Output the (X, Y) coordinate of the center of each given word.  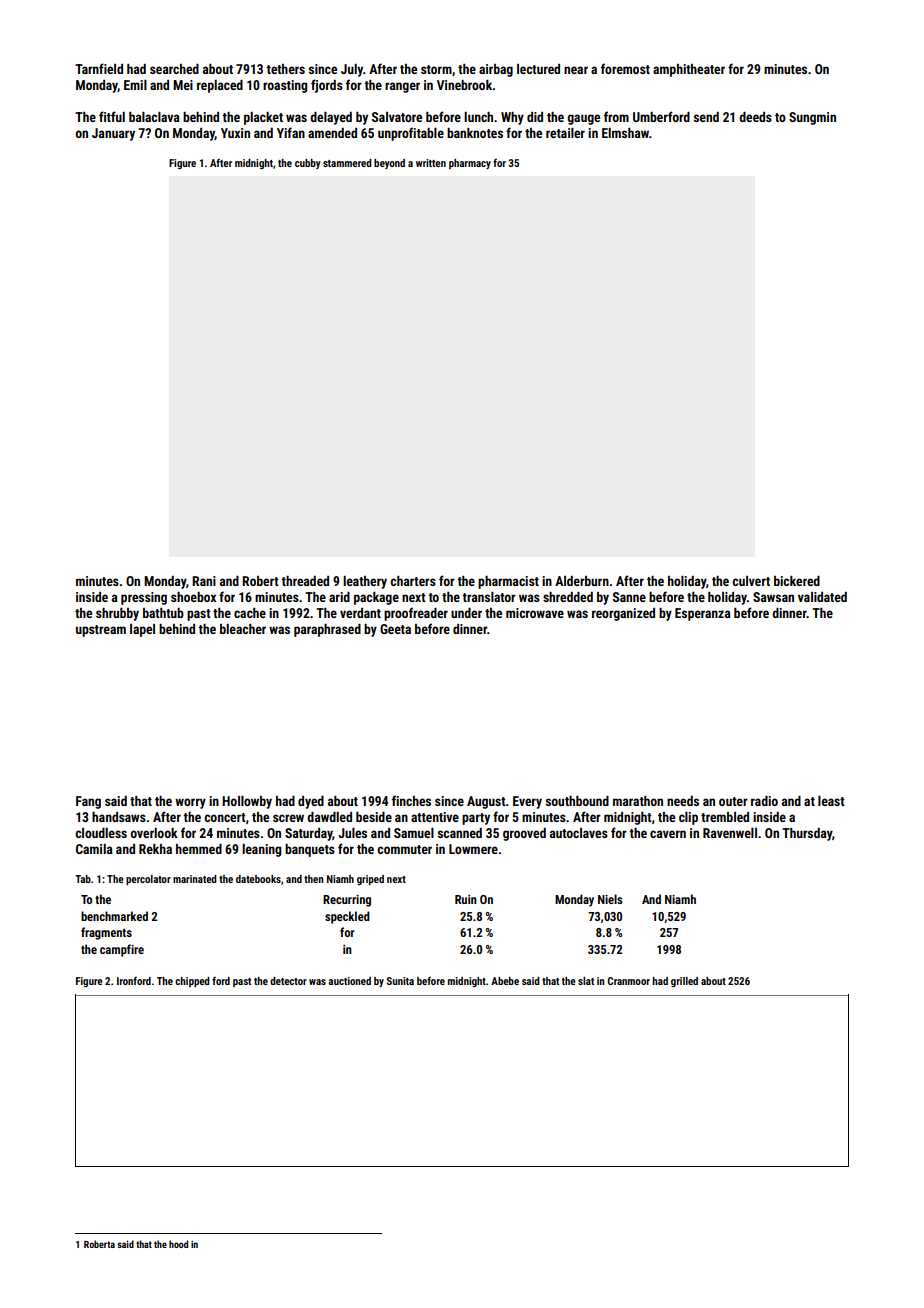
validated (822, 597)
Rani (204, 581)
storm (436, 69)
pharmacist (508, 582)
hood (178, 1244)
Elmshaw (625, 133)
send (706, 117)
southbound (577, 801)
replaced (220, 86)
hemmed (199, 849)
